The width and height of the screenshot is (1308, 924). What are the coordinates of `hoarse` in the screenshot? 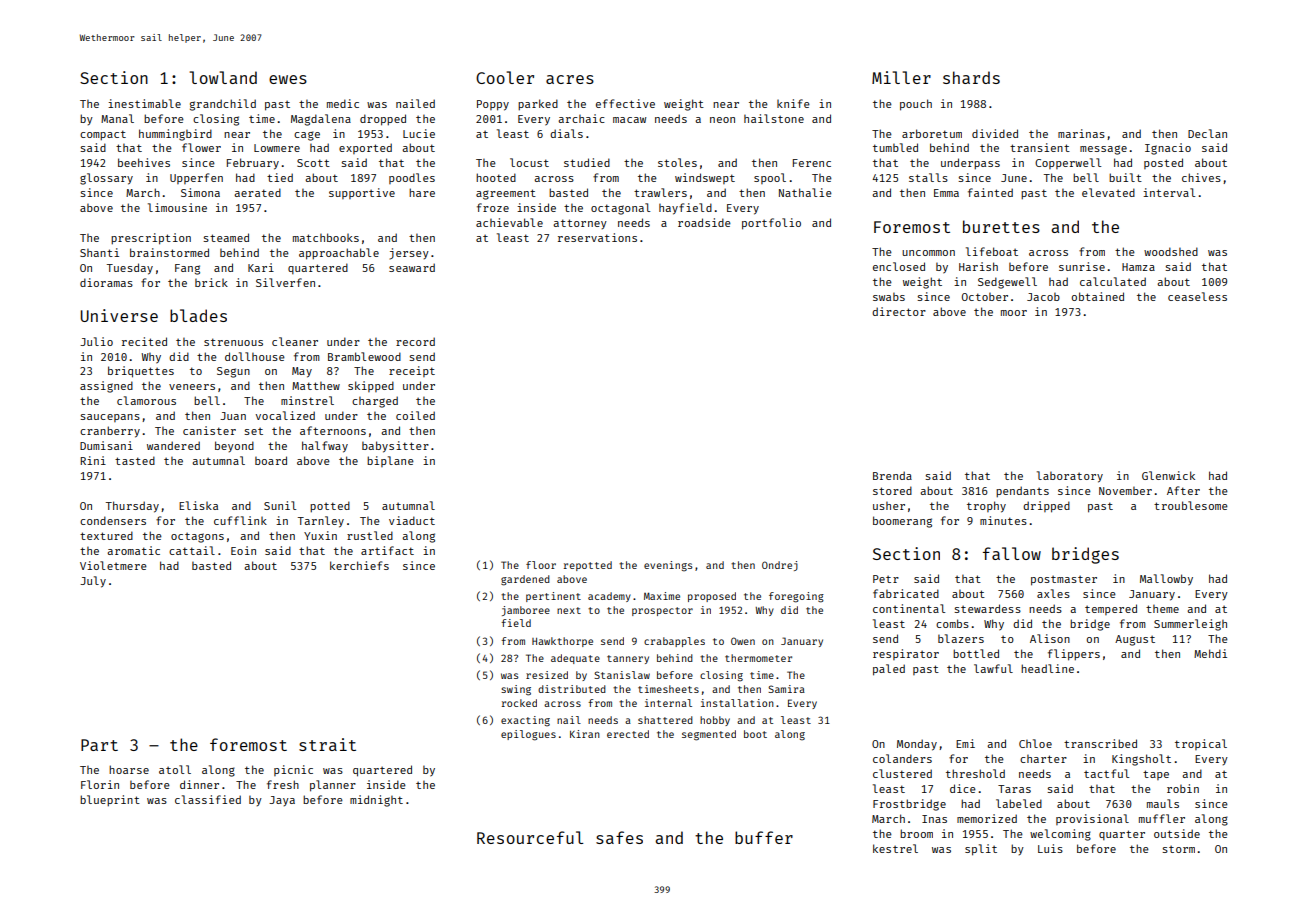 It's located at (129, 769).
